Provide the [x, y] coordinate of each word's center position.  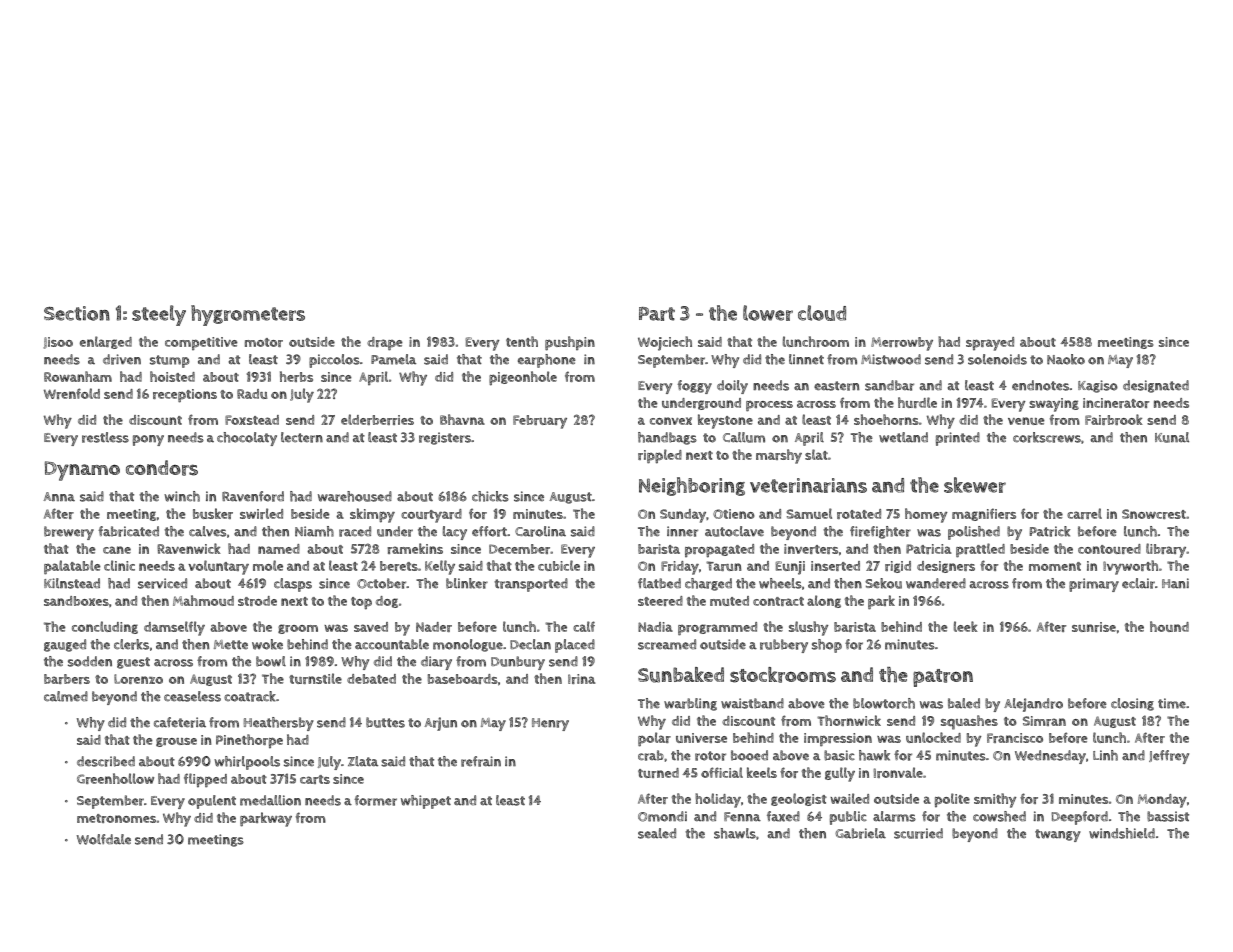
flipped [205, 780]
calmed [66, 696]
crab [651, 755]
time [1172, 703]
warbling [690, 704]
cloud [822, 313]
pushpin [570, 343]
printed [958, 439]
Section [77, 313]
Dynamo [82, 471]
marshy [779, 456]
